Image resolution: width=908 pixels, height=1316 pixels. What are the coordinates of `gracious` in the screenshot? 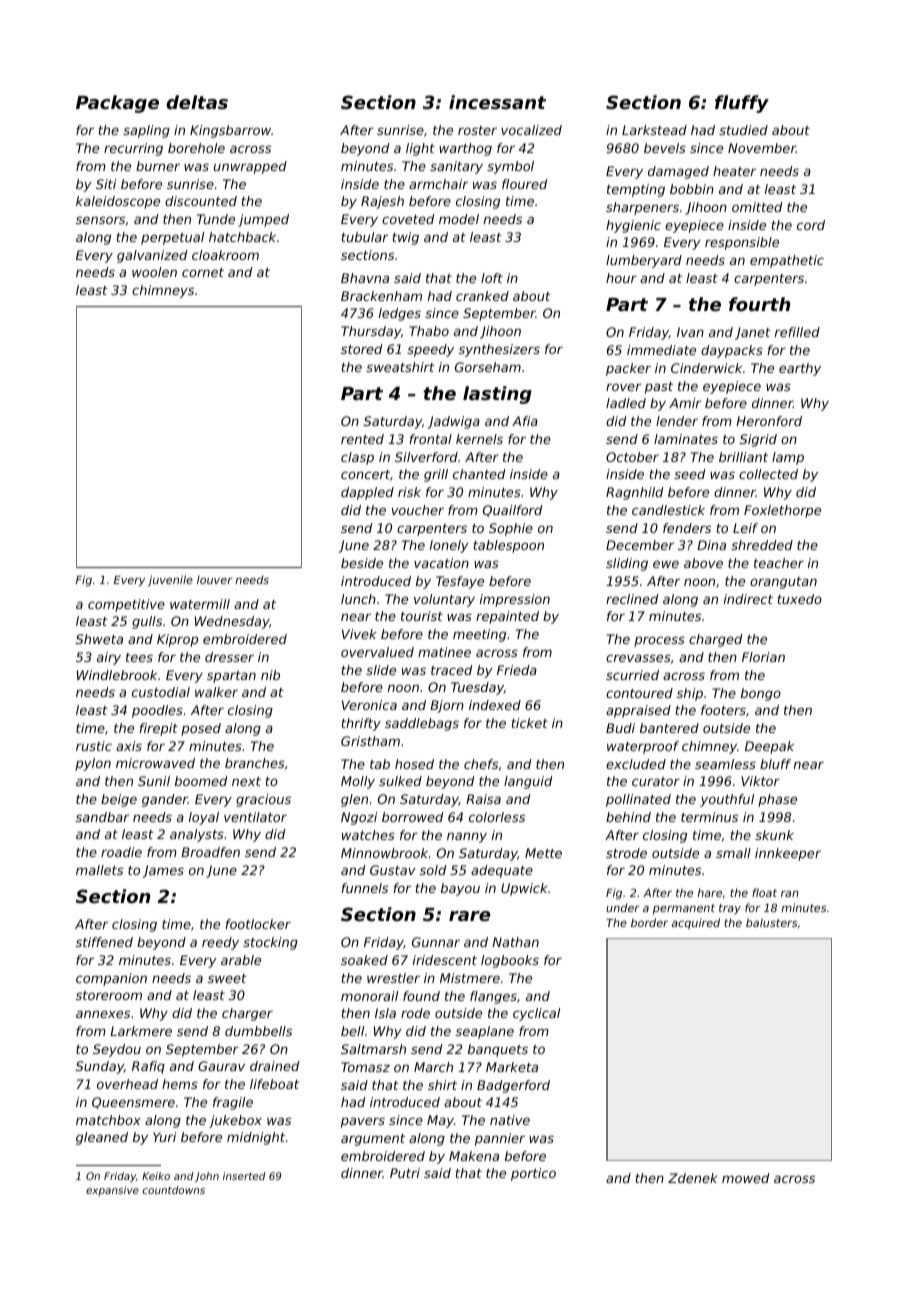 It's located at (263, 800).
